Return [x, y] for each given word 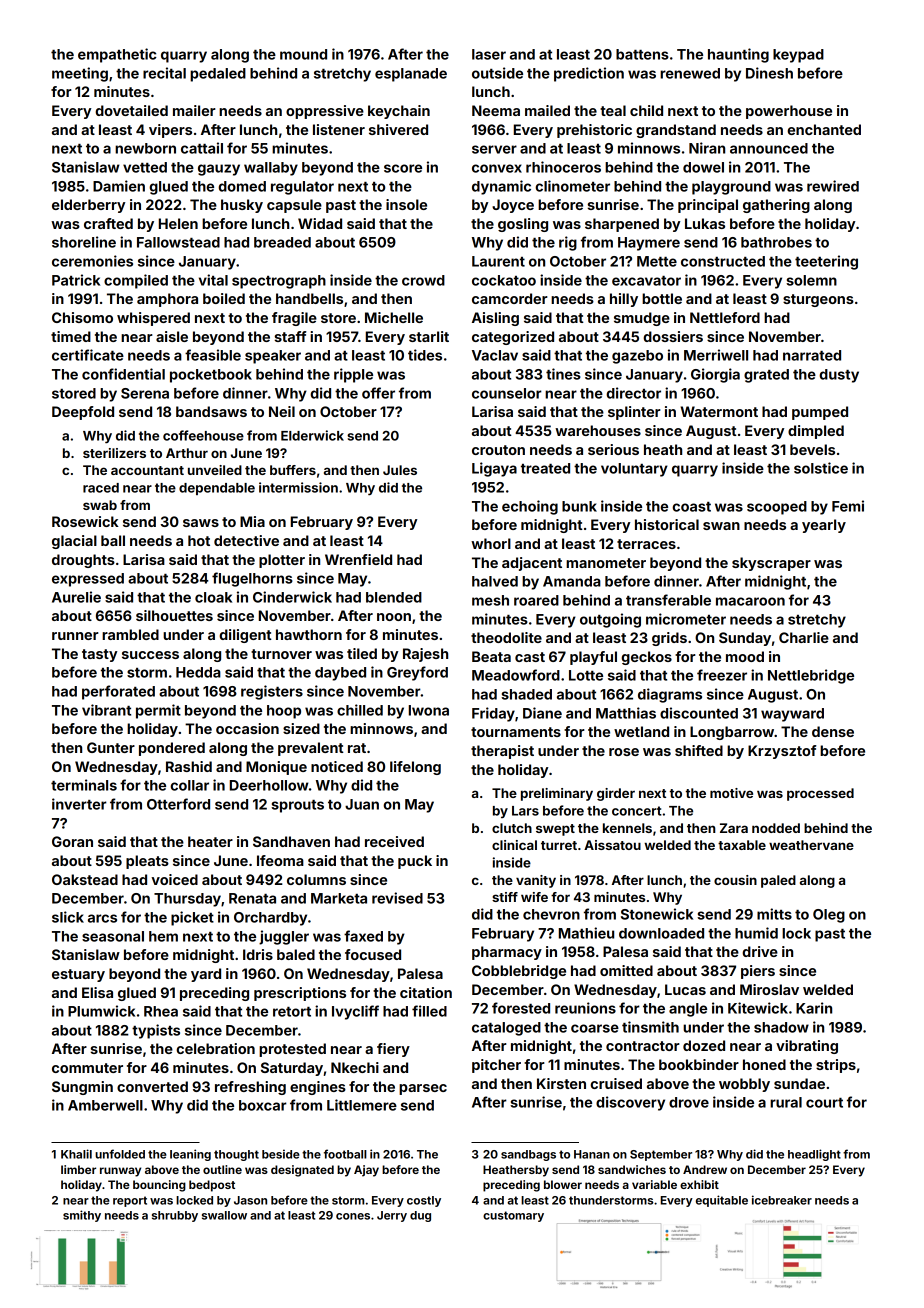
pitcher [496, 1066]
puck [415, 862]
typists [156, 1031]
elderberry [88, 206]
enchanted [824, 129]
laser [489, 54]
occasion [247, 728]
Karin [814, 1008]
